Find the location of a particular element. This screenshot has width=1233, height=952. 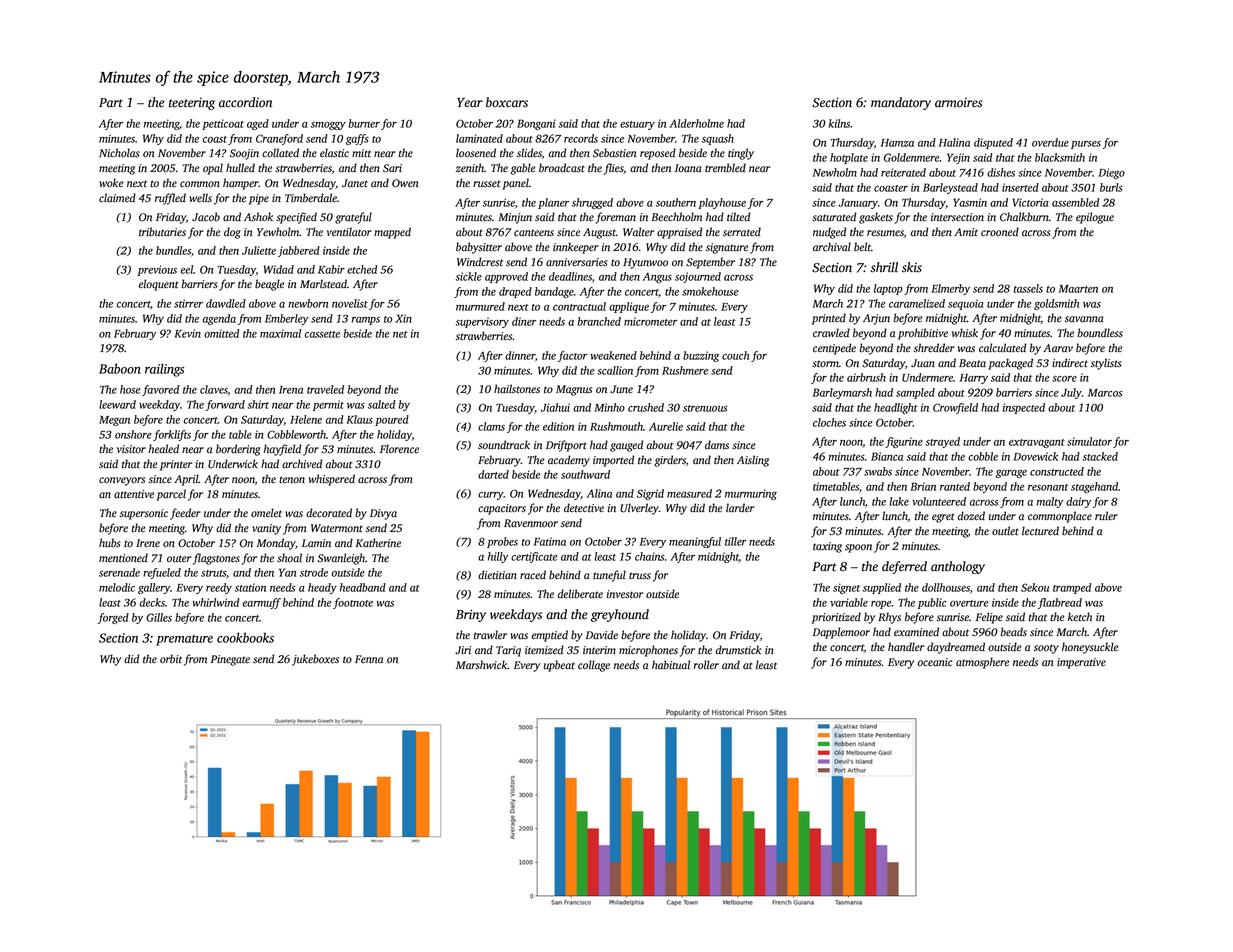

Barleystead is located at coordinates (950, 188).
